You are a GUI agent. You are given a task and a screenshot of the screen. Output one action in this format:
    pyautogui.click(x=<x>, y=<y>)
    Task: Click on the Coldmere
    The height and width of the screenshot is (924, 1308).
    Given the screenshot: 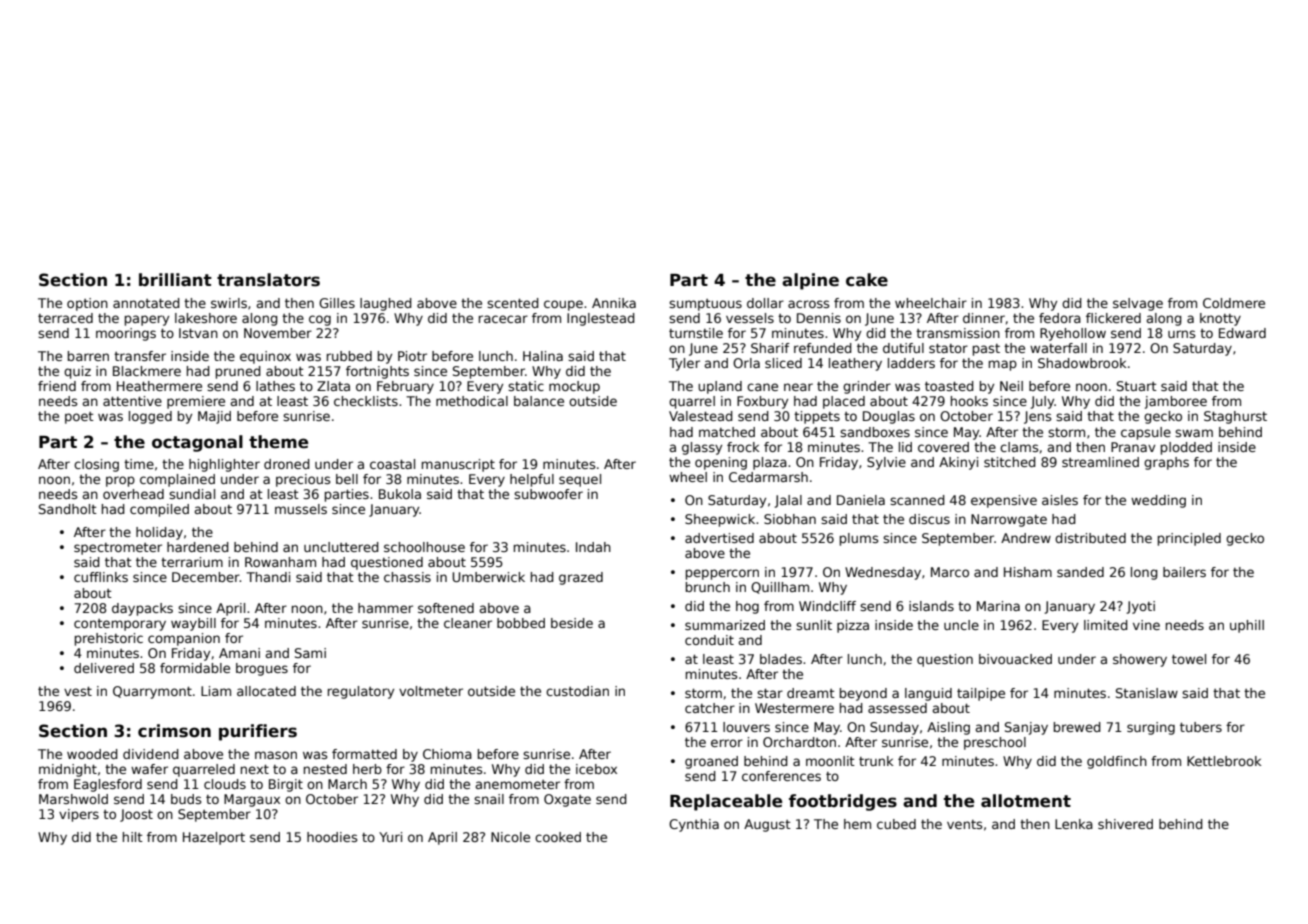 What is the action you would take?
    pyautogui.click(x=1234, y=303)
